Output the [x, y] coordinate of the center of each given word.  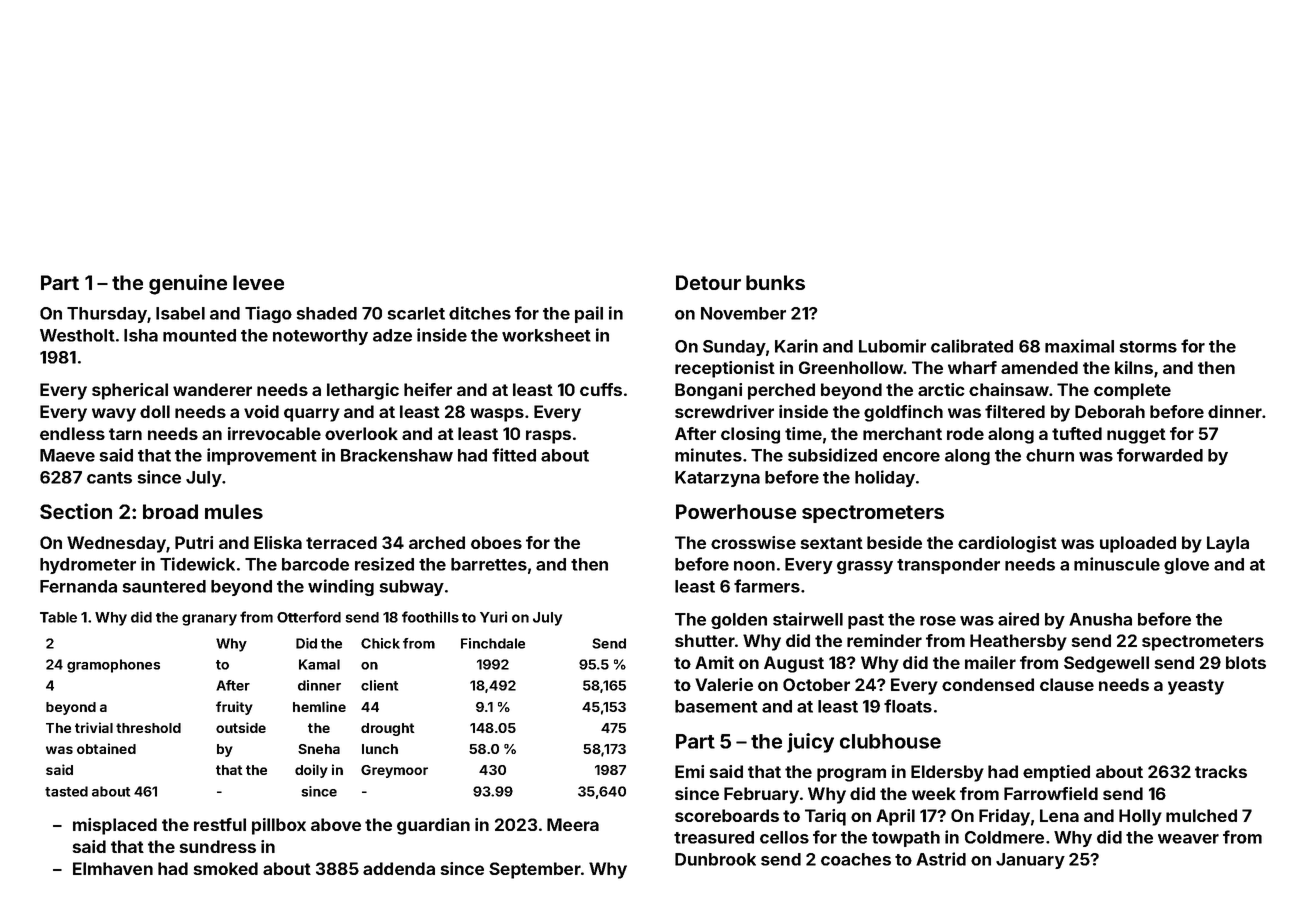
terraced [341, 542]
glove [1186, 566]
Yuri [493, 617]
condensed [988, 684]
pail [589, 314]
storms [1148, 347]
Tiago [268, 314]
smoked [226, 868]
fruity [234, 708]
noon [754, 566]
